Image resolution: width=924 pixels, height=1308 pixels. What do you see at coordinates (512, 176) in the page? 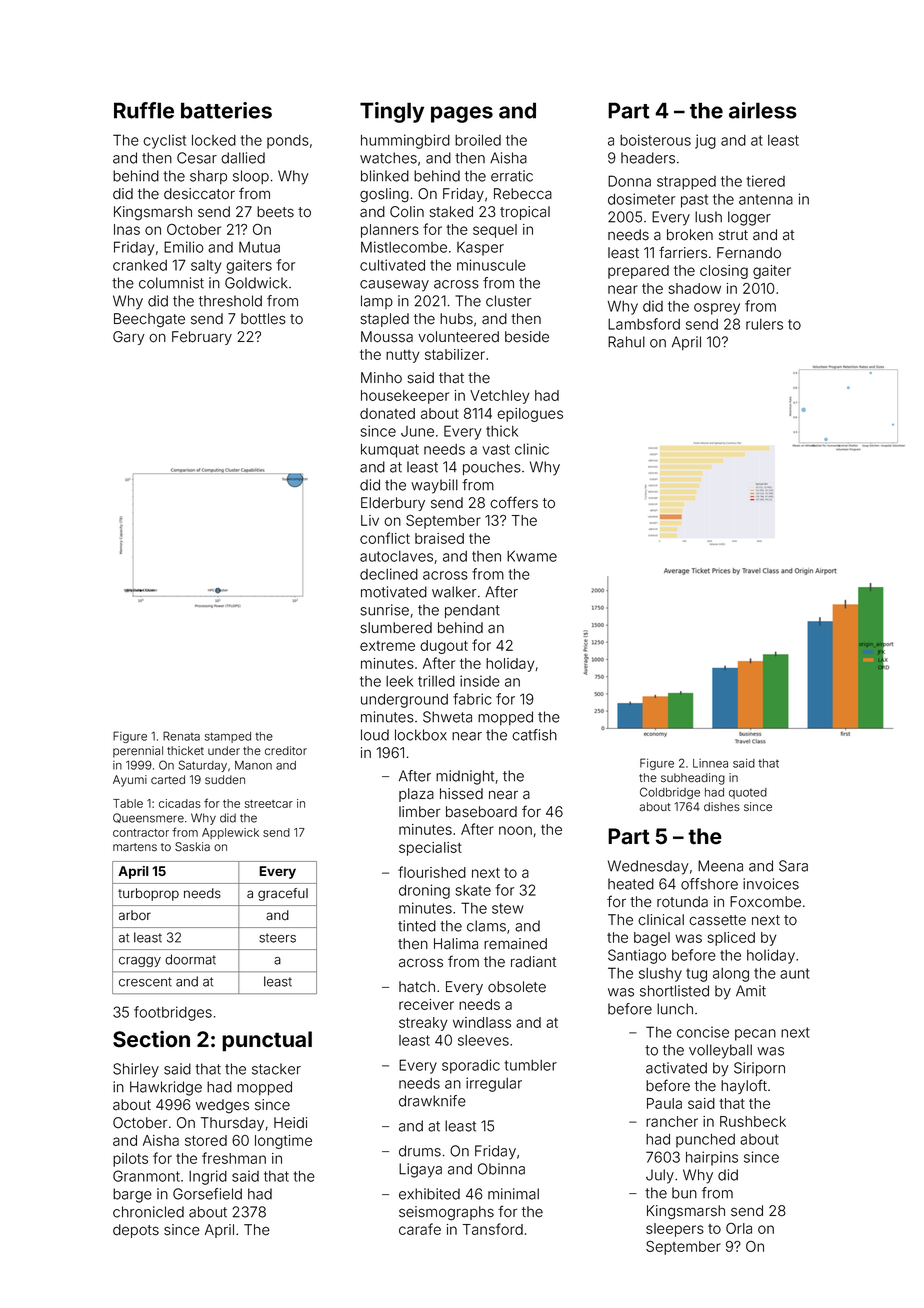
I see `erratic` at bounding box center [512, 176].
